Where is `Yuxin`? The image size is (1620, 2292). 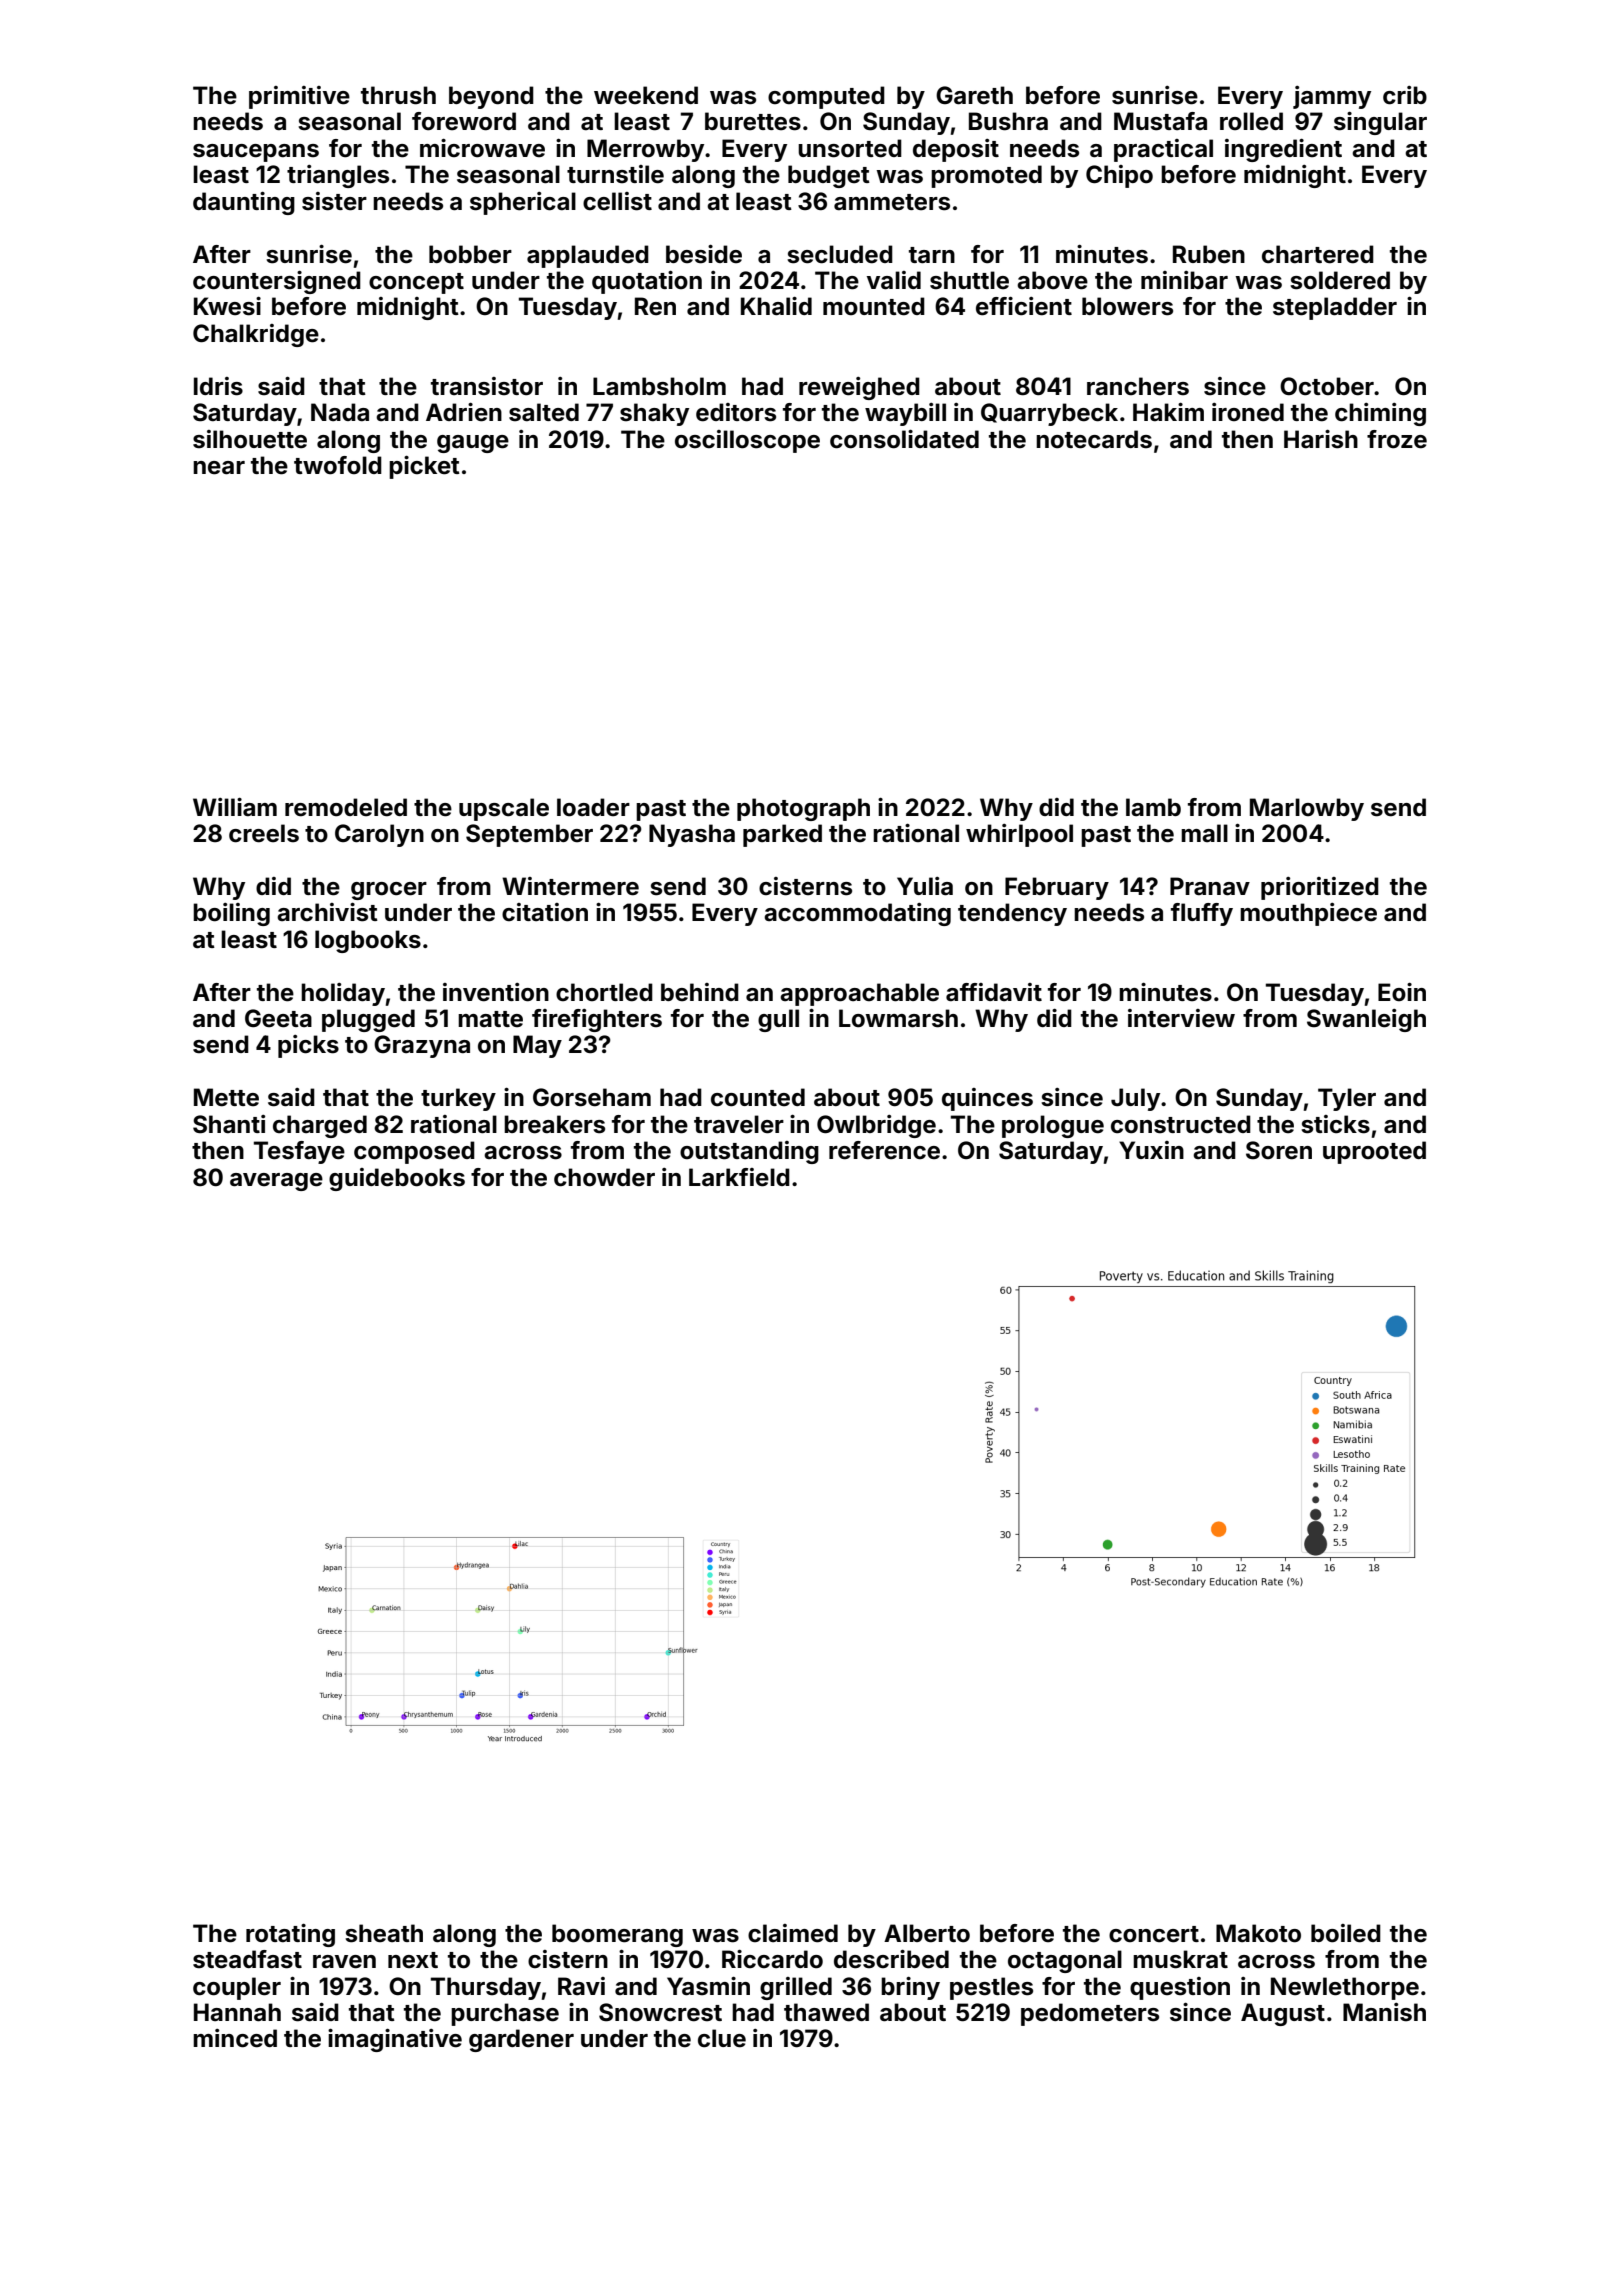
Yuxin is located at coordinates (1151, 1150).
